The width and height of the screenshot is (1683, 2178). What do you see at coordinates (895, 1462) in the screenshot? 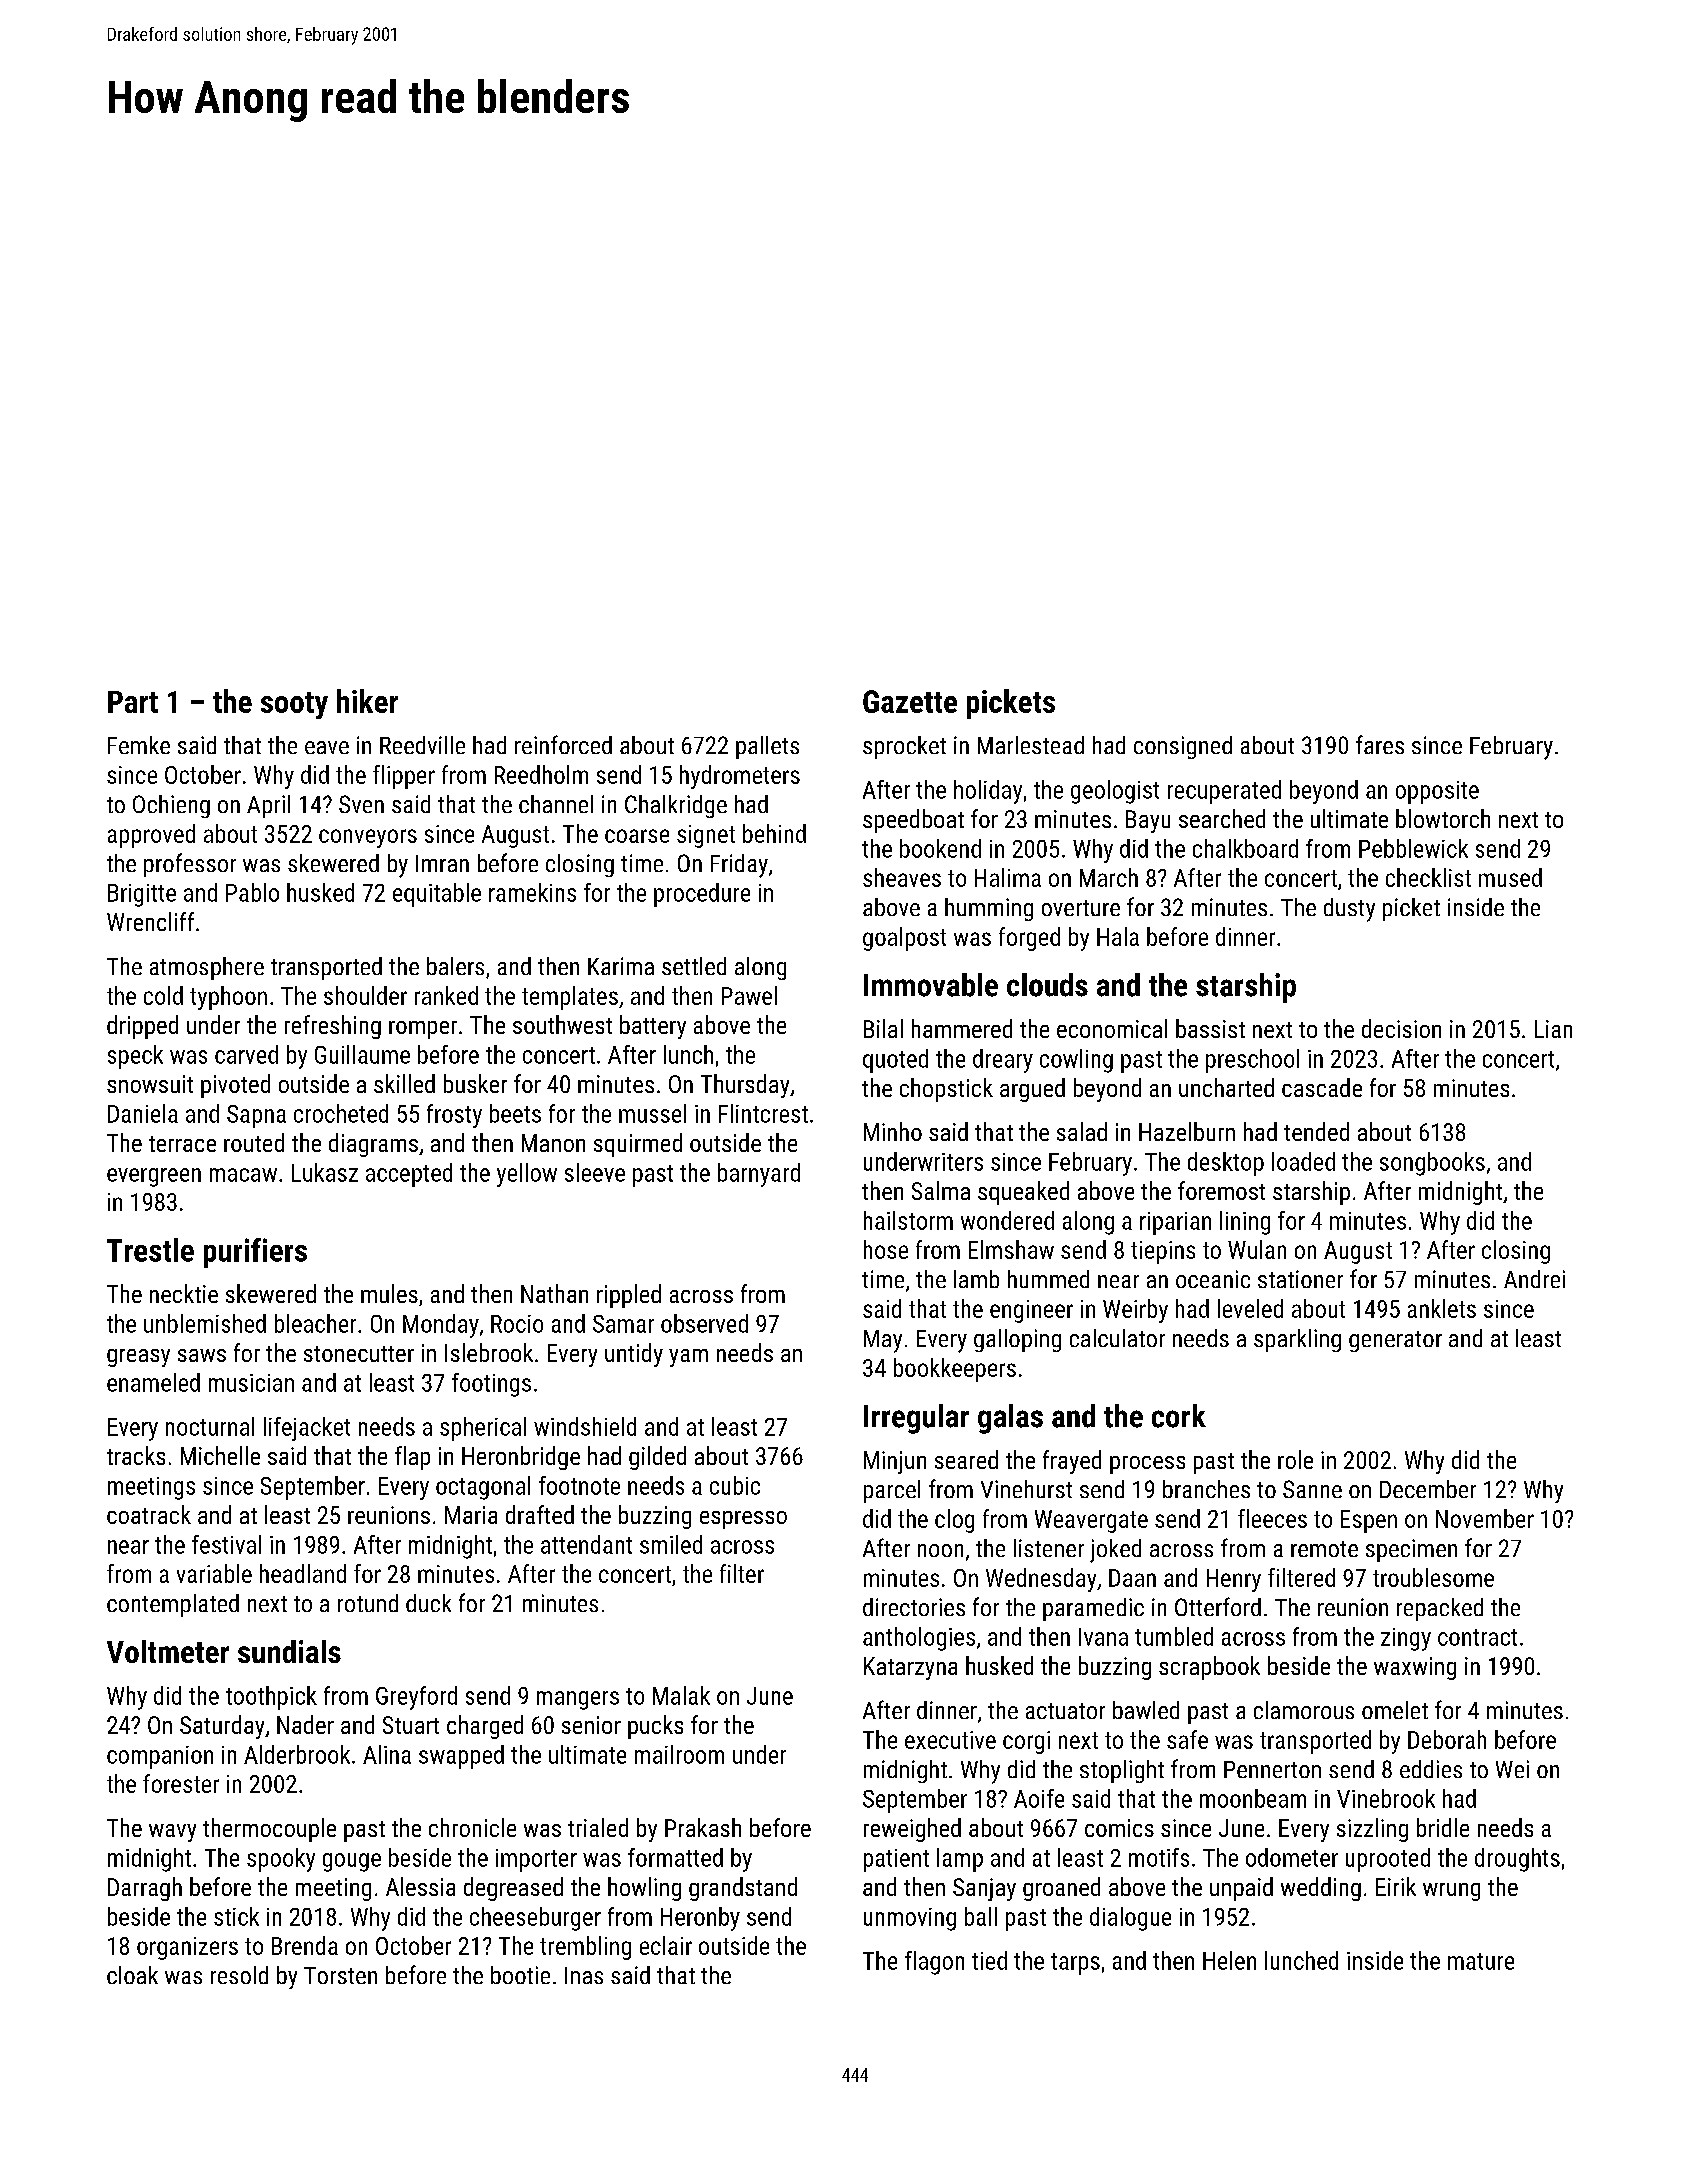
I see `Minjun` at bounding box center [895, 1462].
